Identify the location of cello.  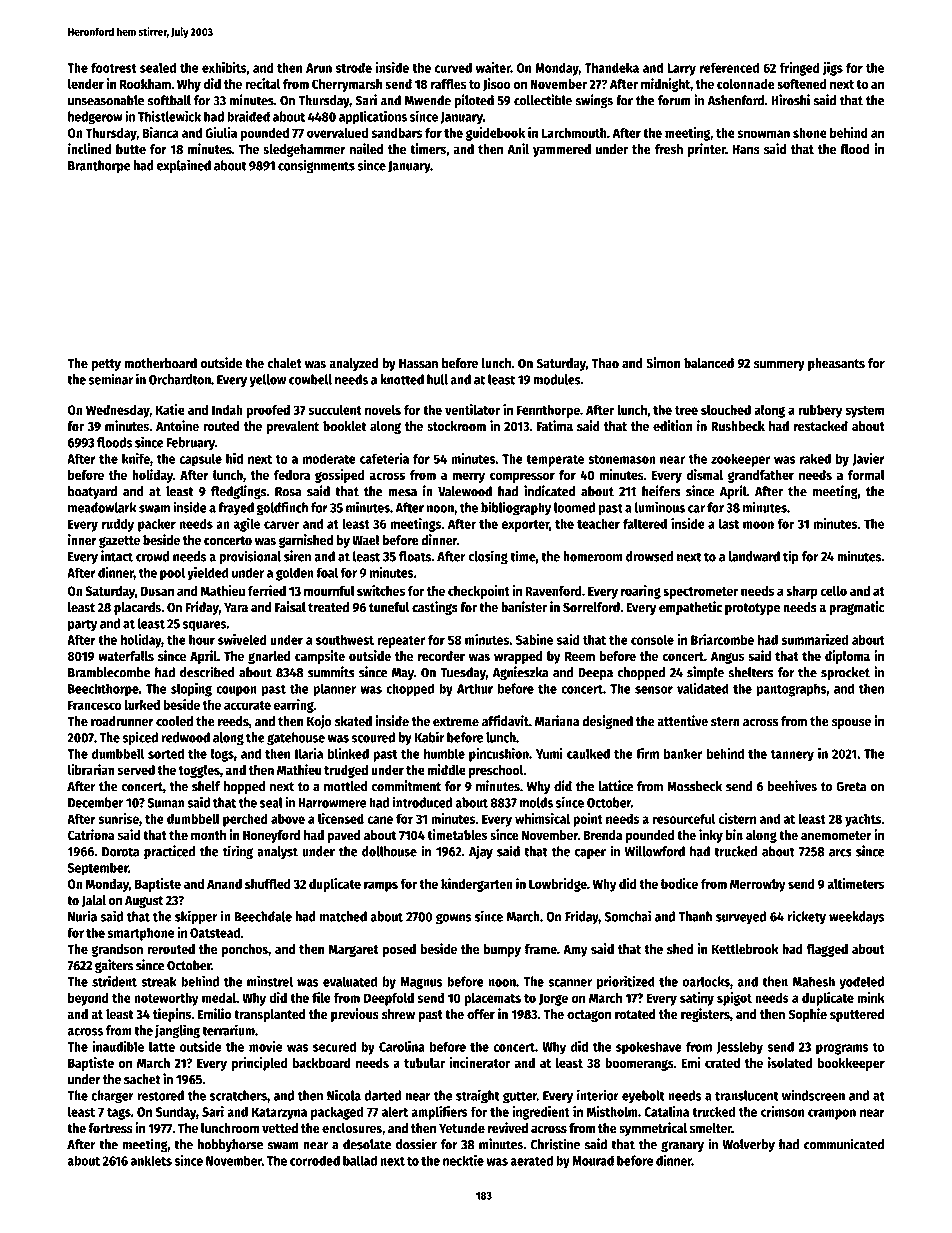
(833, 591).
